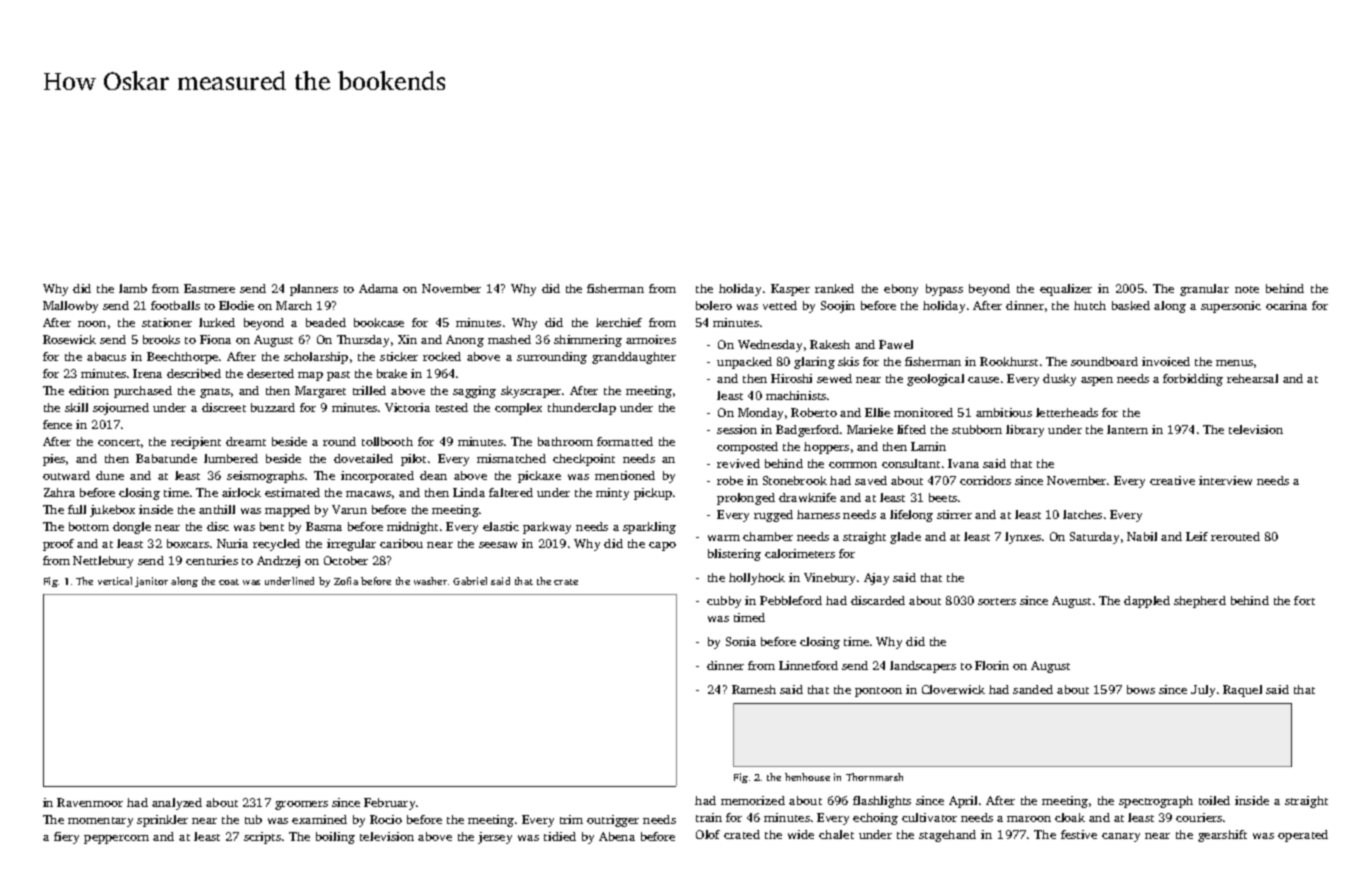 This image has width=1372, height=887. Describe the element at coordinates (754, 689) in the image. I see `Ramesh` at that location.
